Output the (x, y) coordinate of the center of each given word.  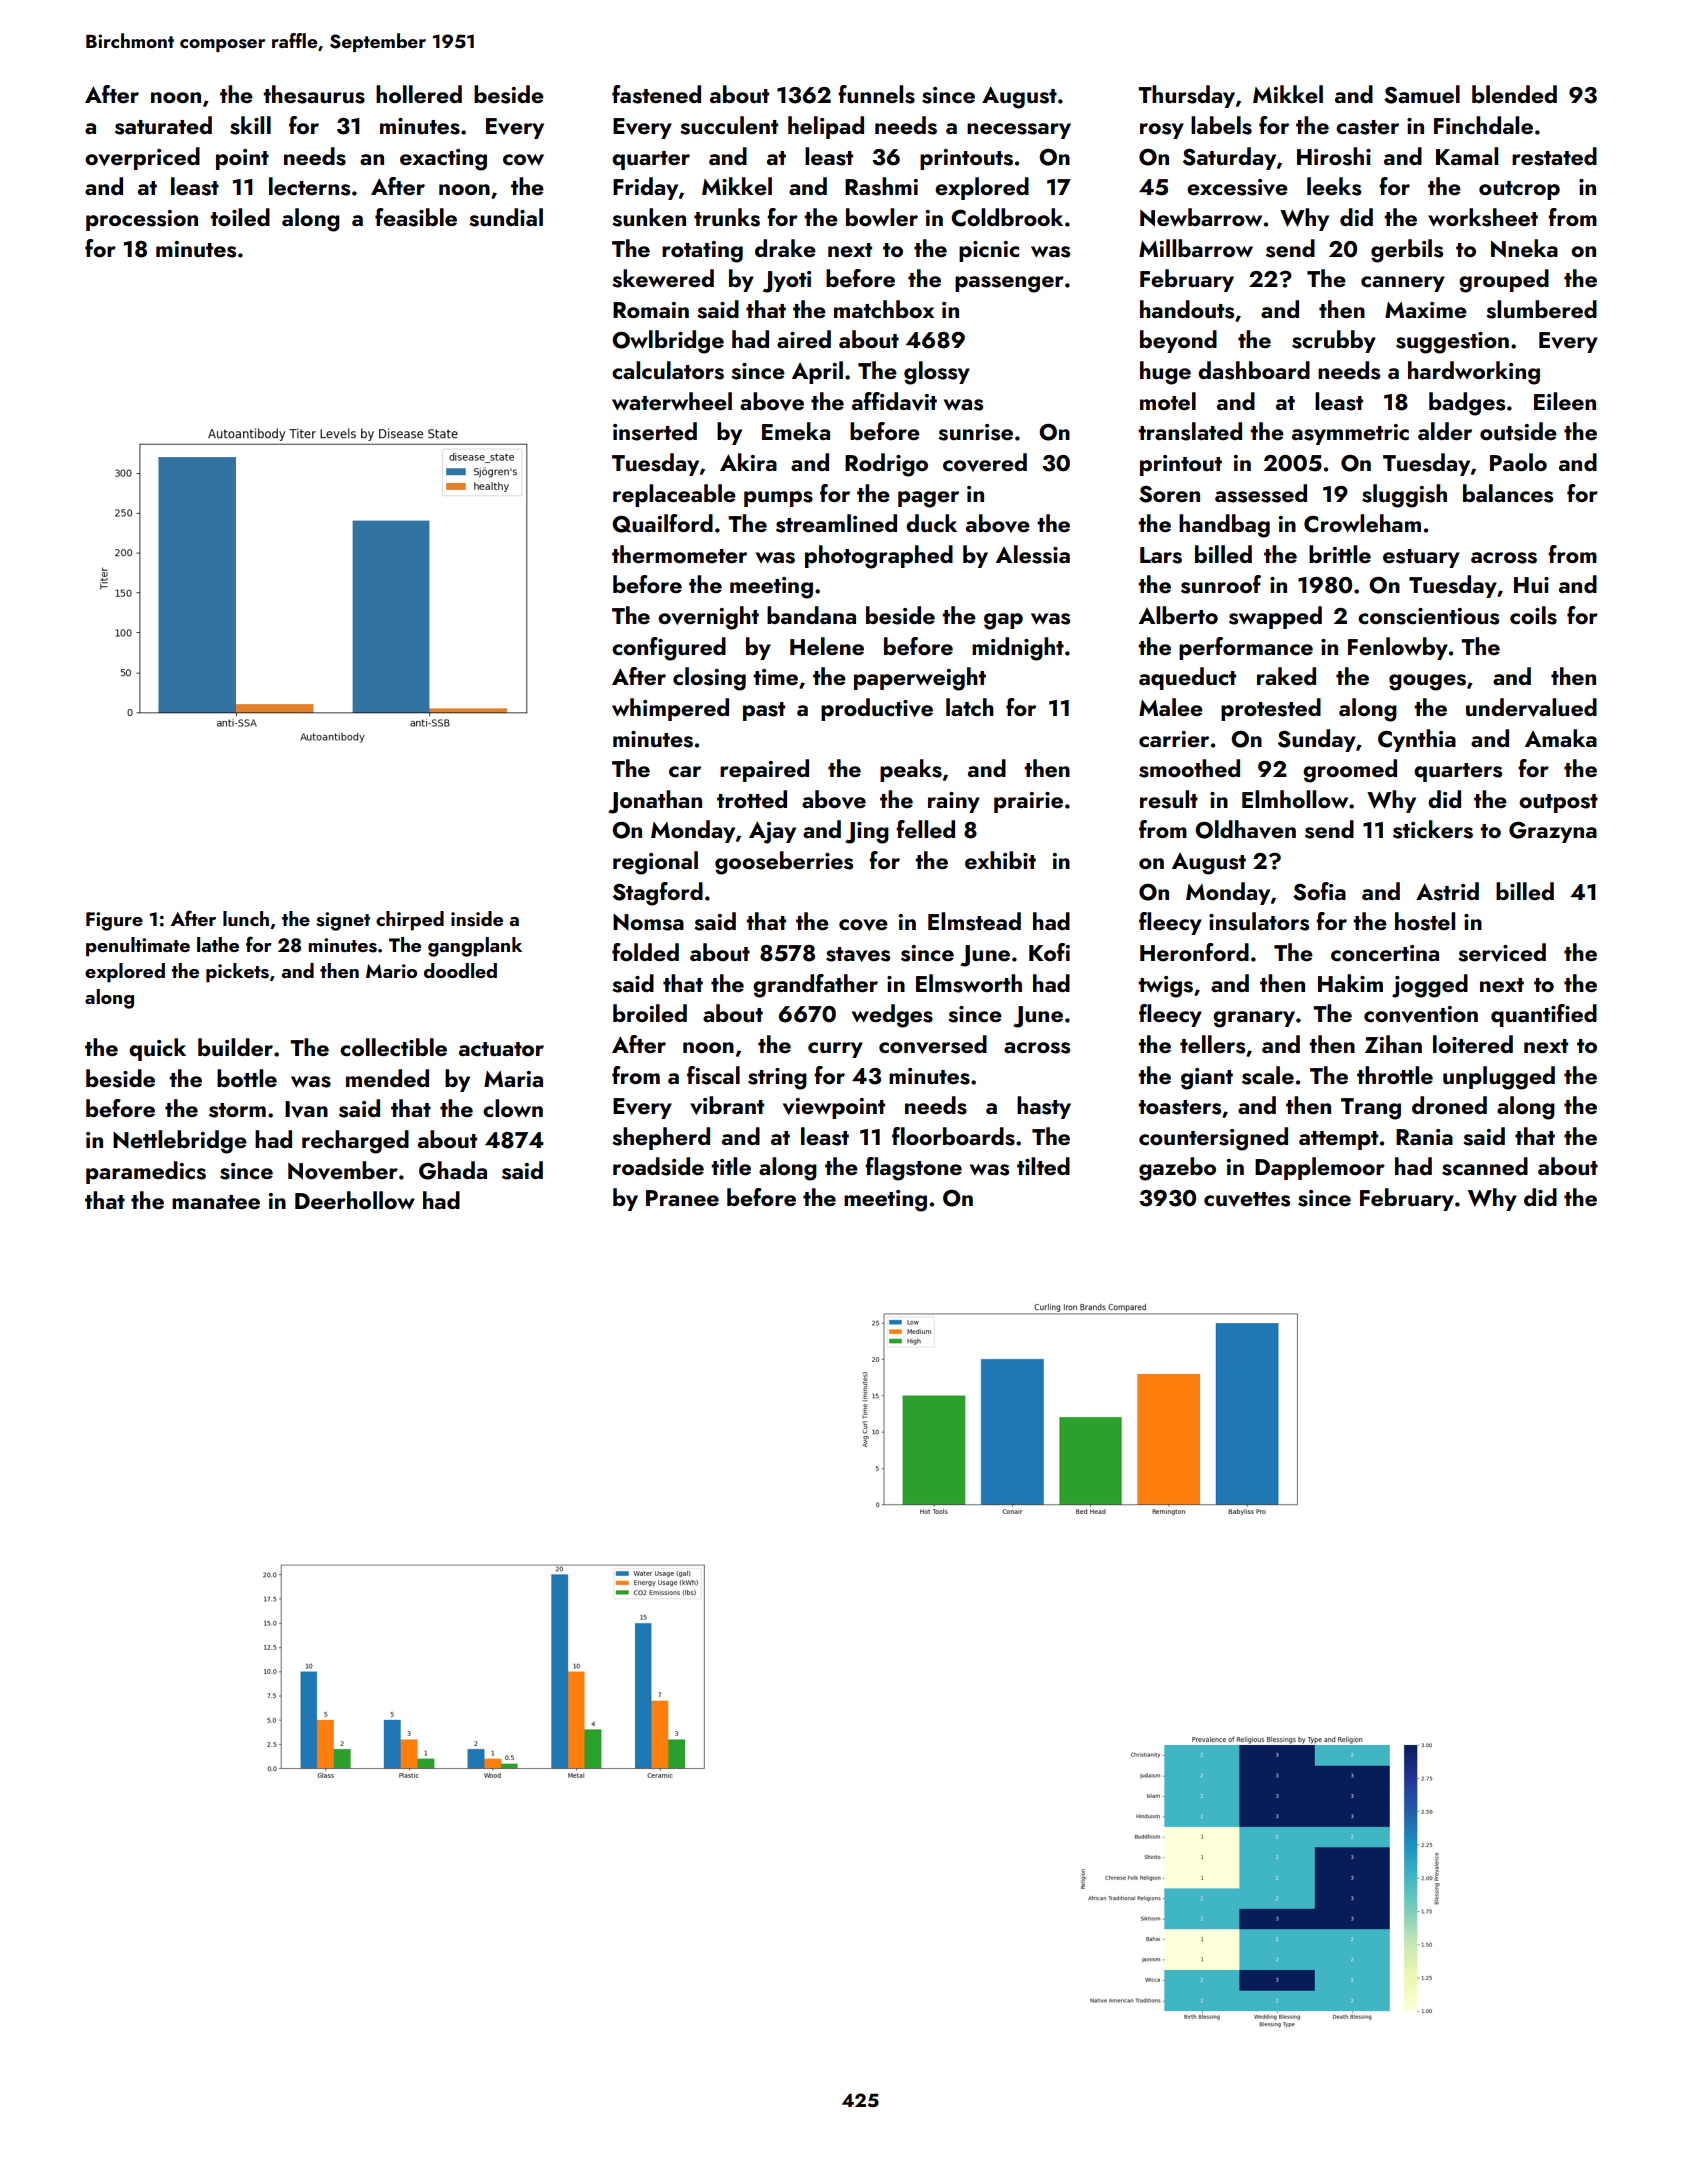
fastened (656, 94)
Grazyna (1553, 832)
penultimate (138, 947)
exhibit (1000, 860)
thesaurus (314, 94)
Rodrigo (886, 465)
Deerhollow (355, 1200)
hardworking (1474, 373)
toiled (240, 217)
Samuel (1422, 94)
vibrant (727, 1105)
